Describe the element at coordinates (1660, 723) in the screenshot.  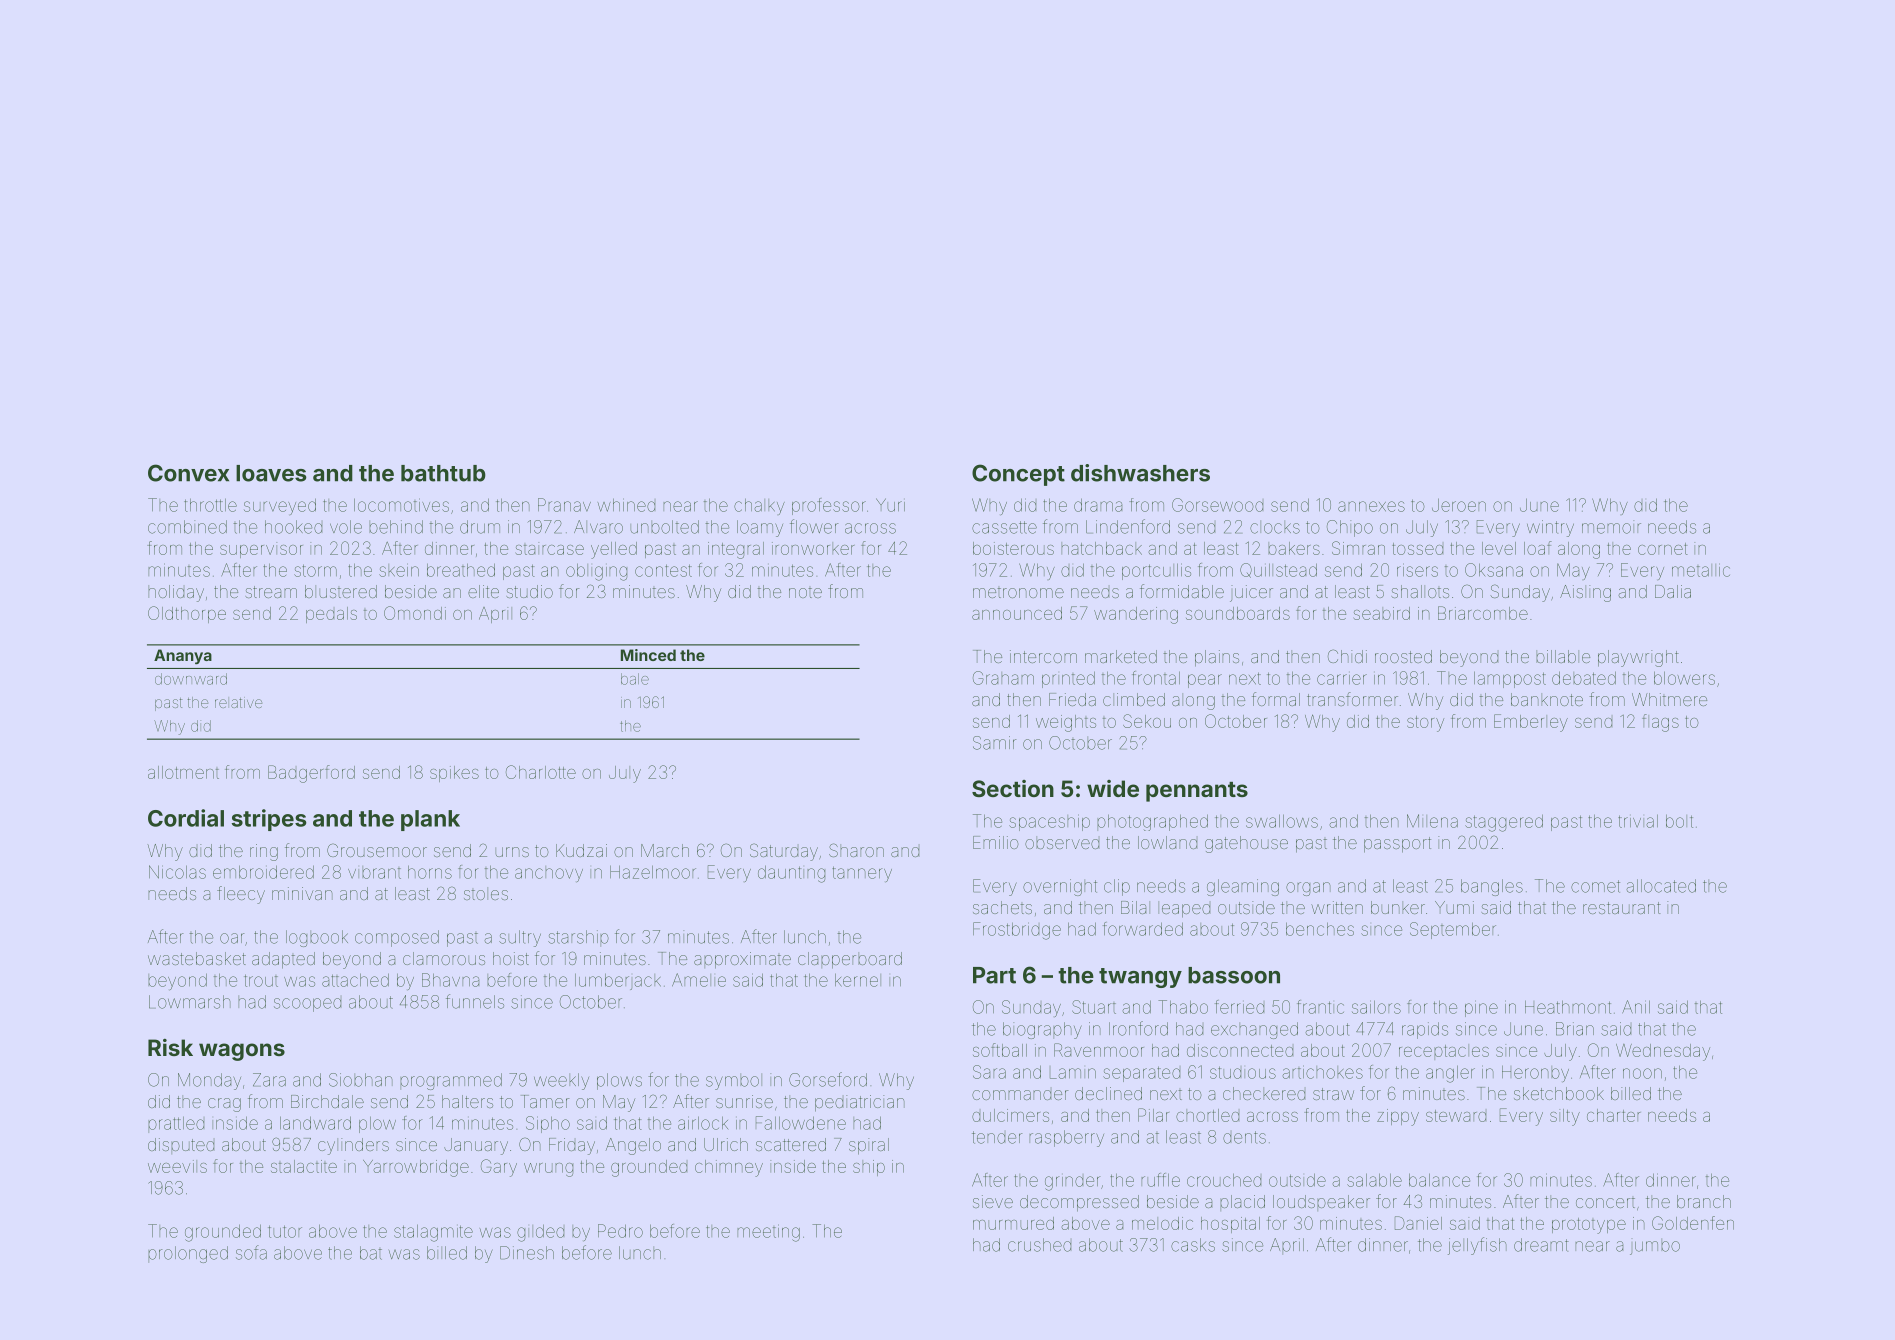
I see `flags` at that location.
